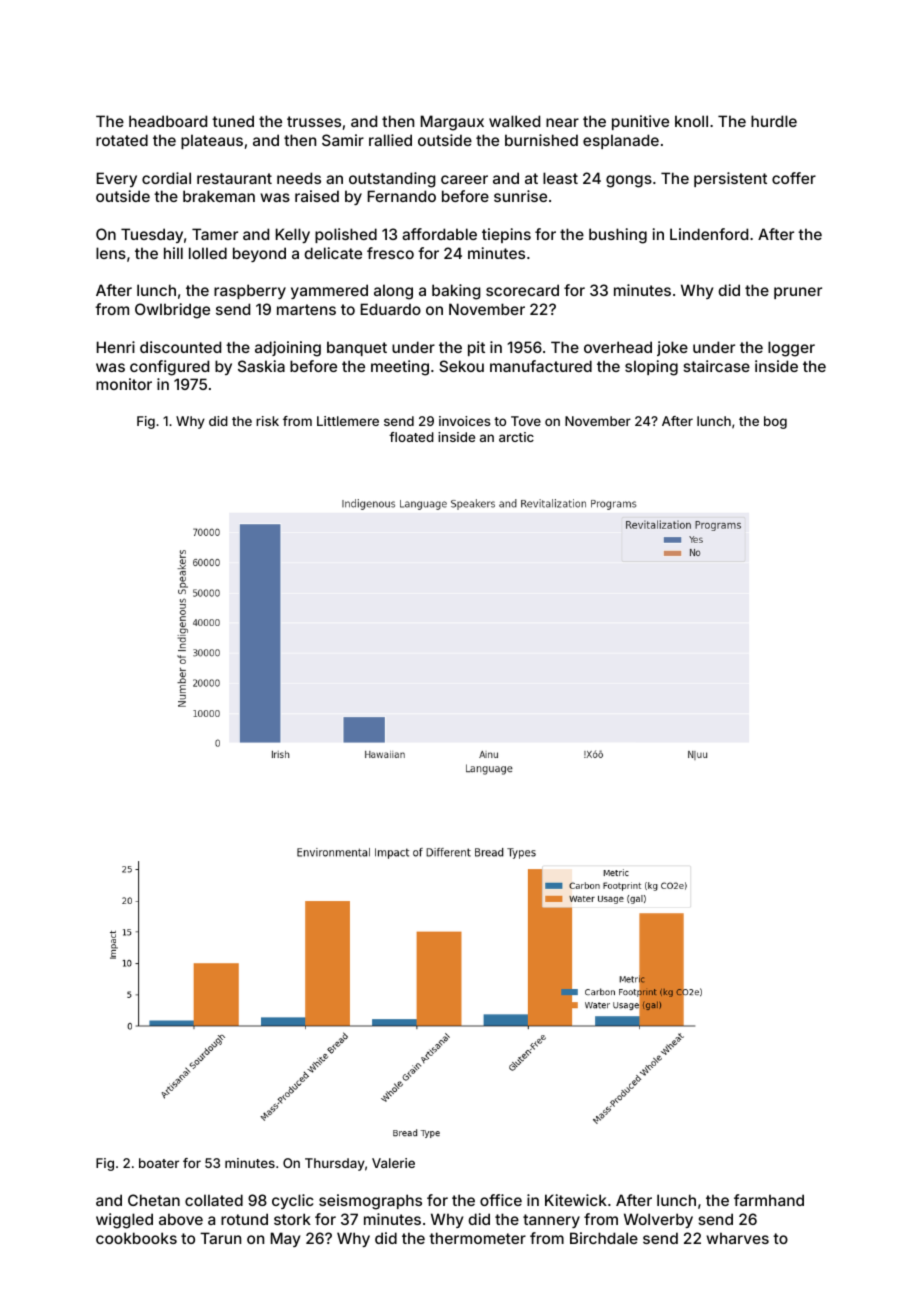  Describe the element at coordinates (159, 1163) in the document. I see `boater` at that location.
